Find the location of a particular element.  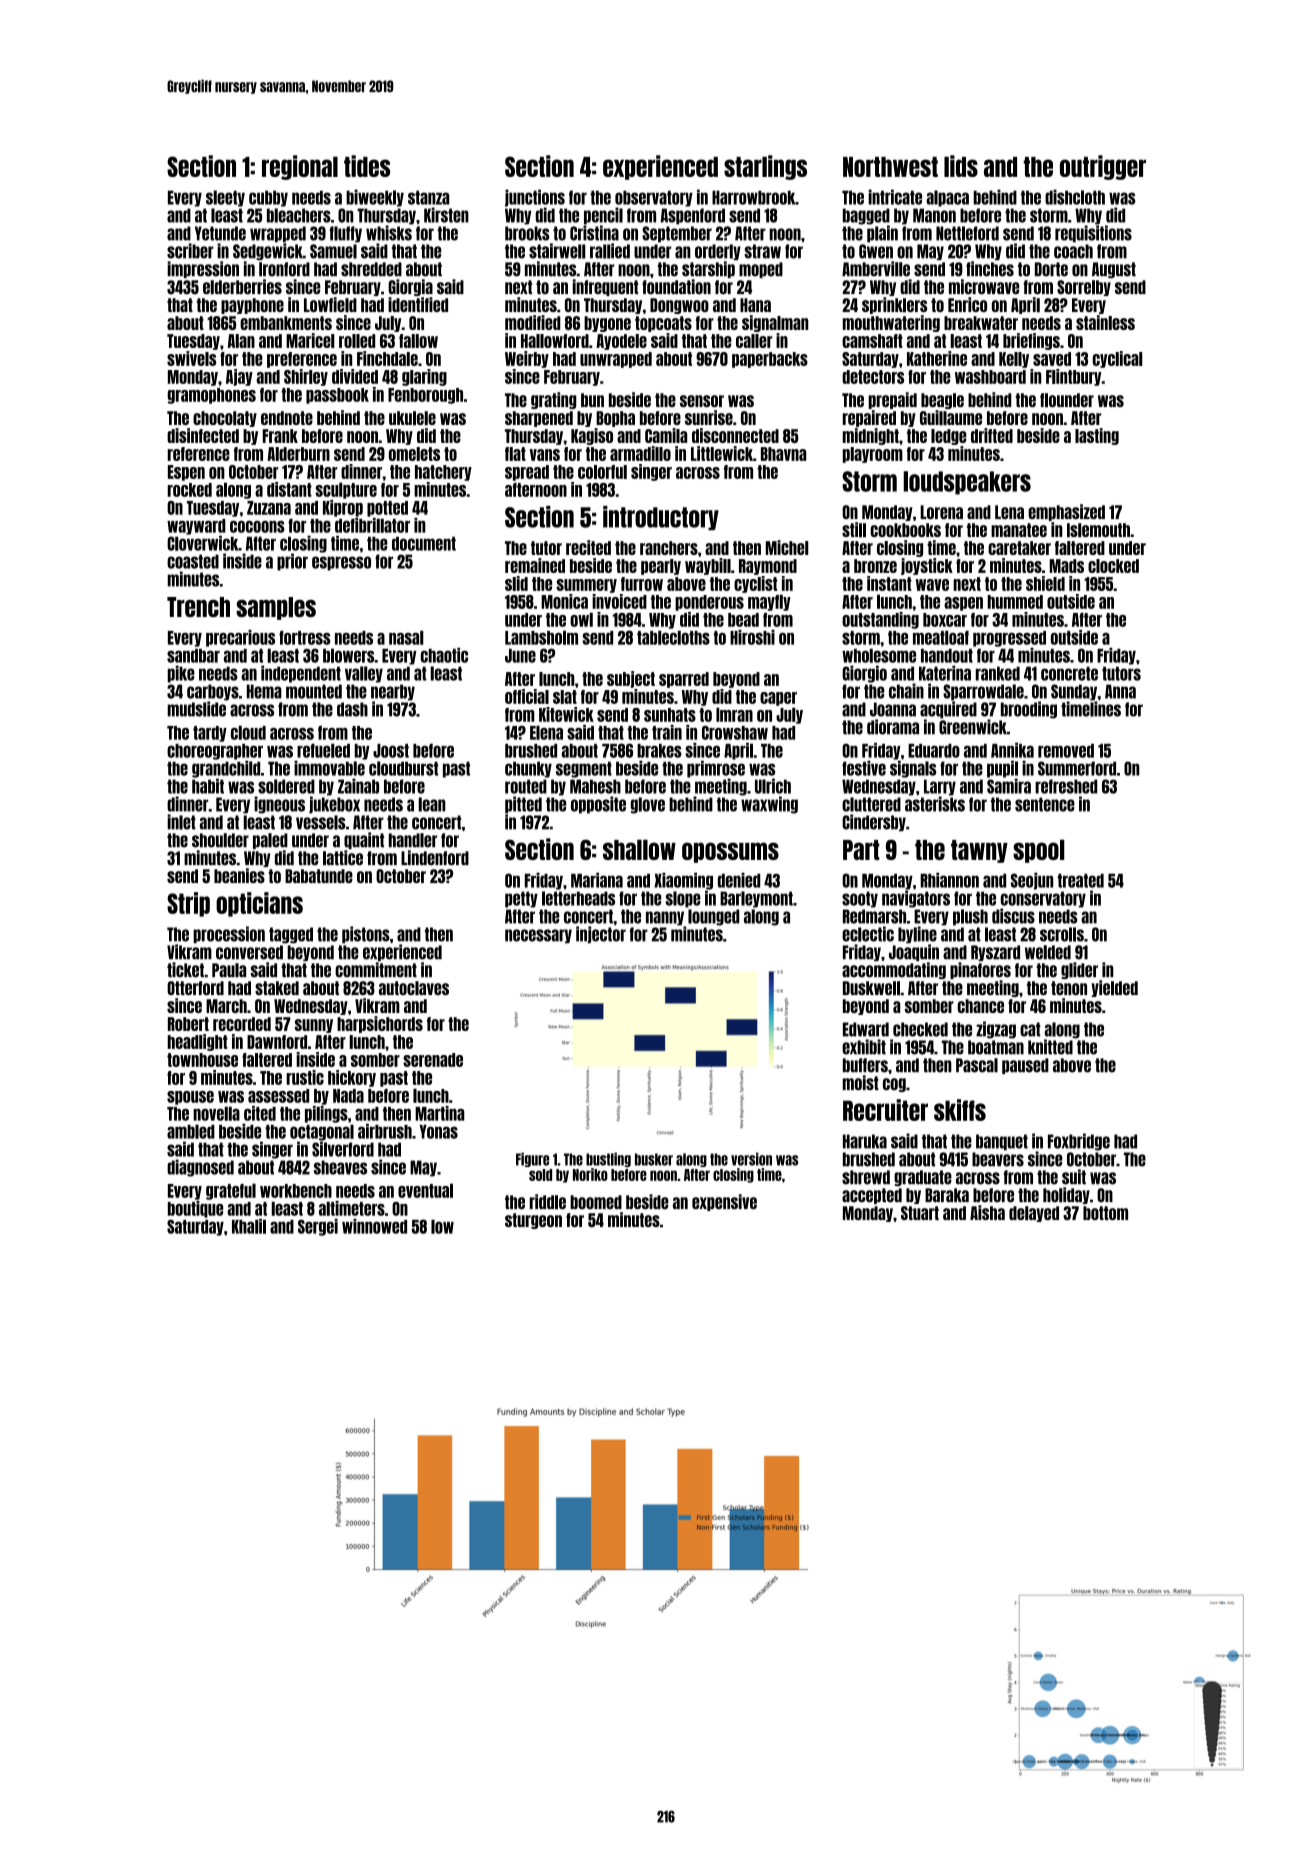

Sorrelby is located at coordinates (1084, 288).
